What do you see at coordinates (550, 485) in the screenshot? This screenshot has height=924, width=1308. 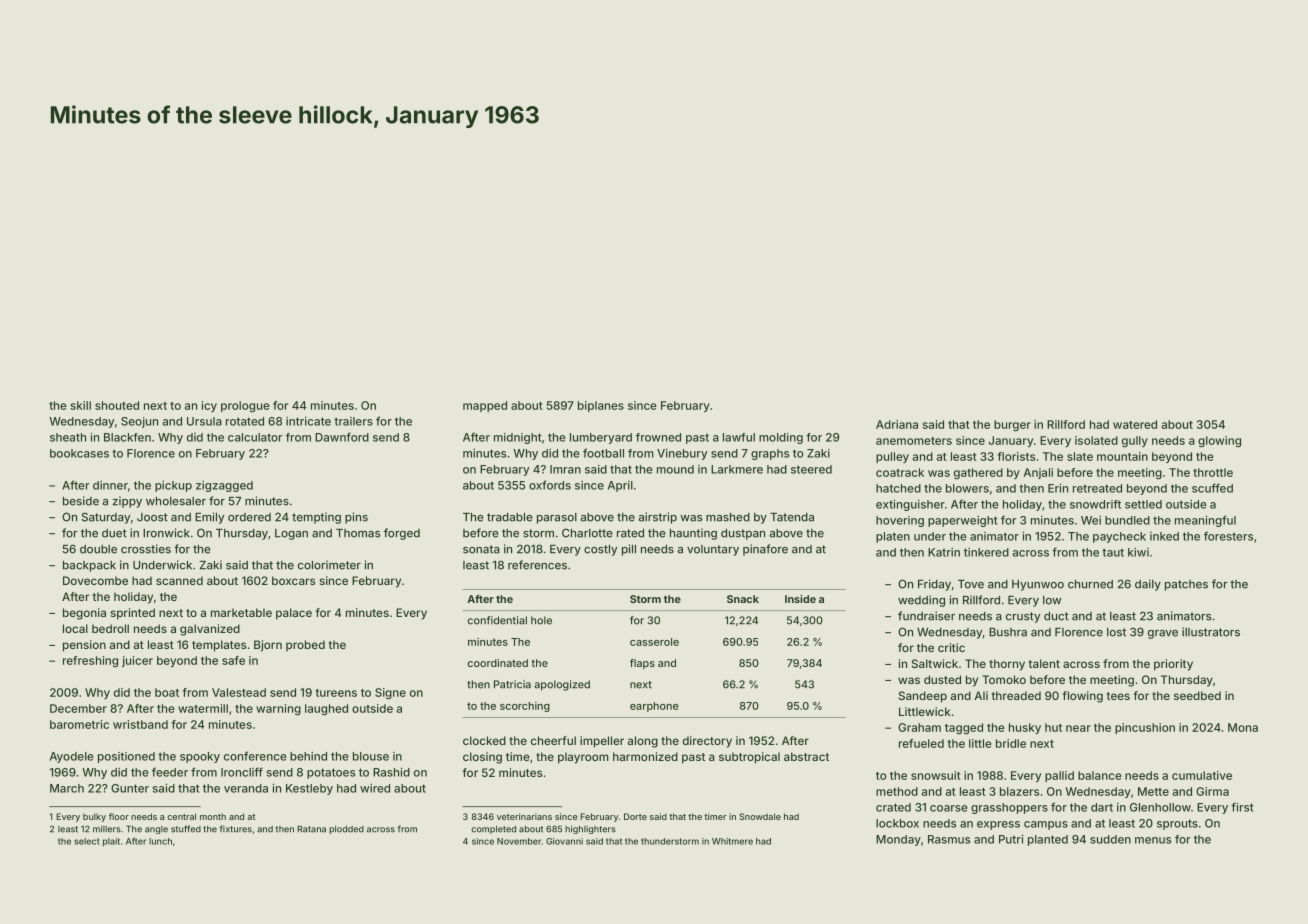 I see `oxfords` at bounding box center [550, 485].
